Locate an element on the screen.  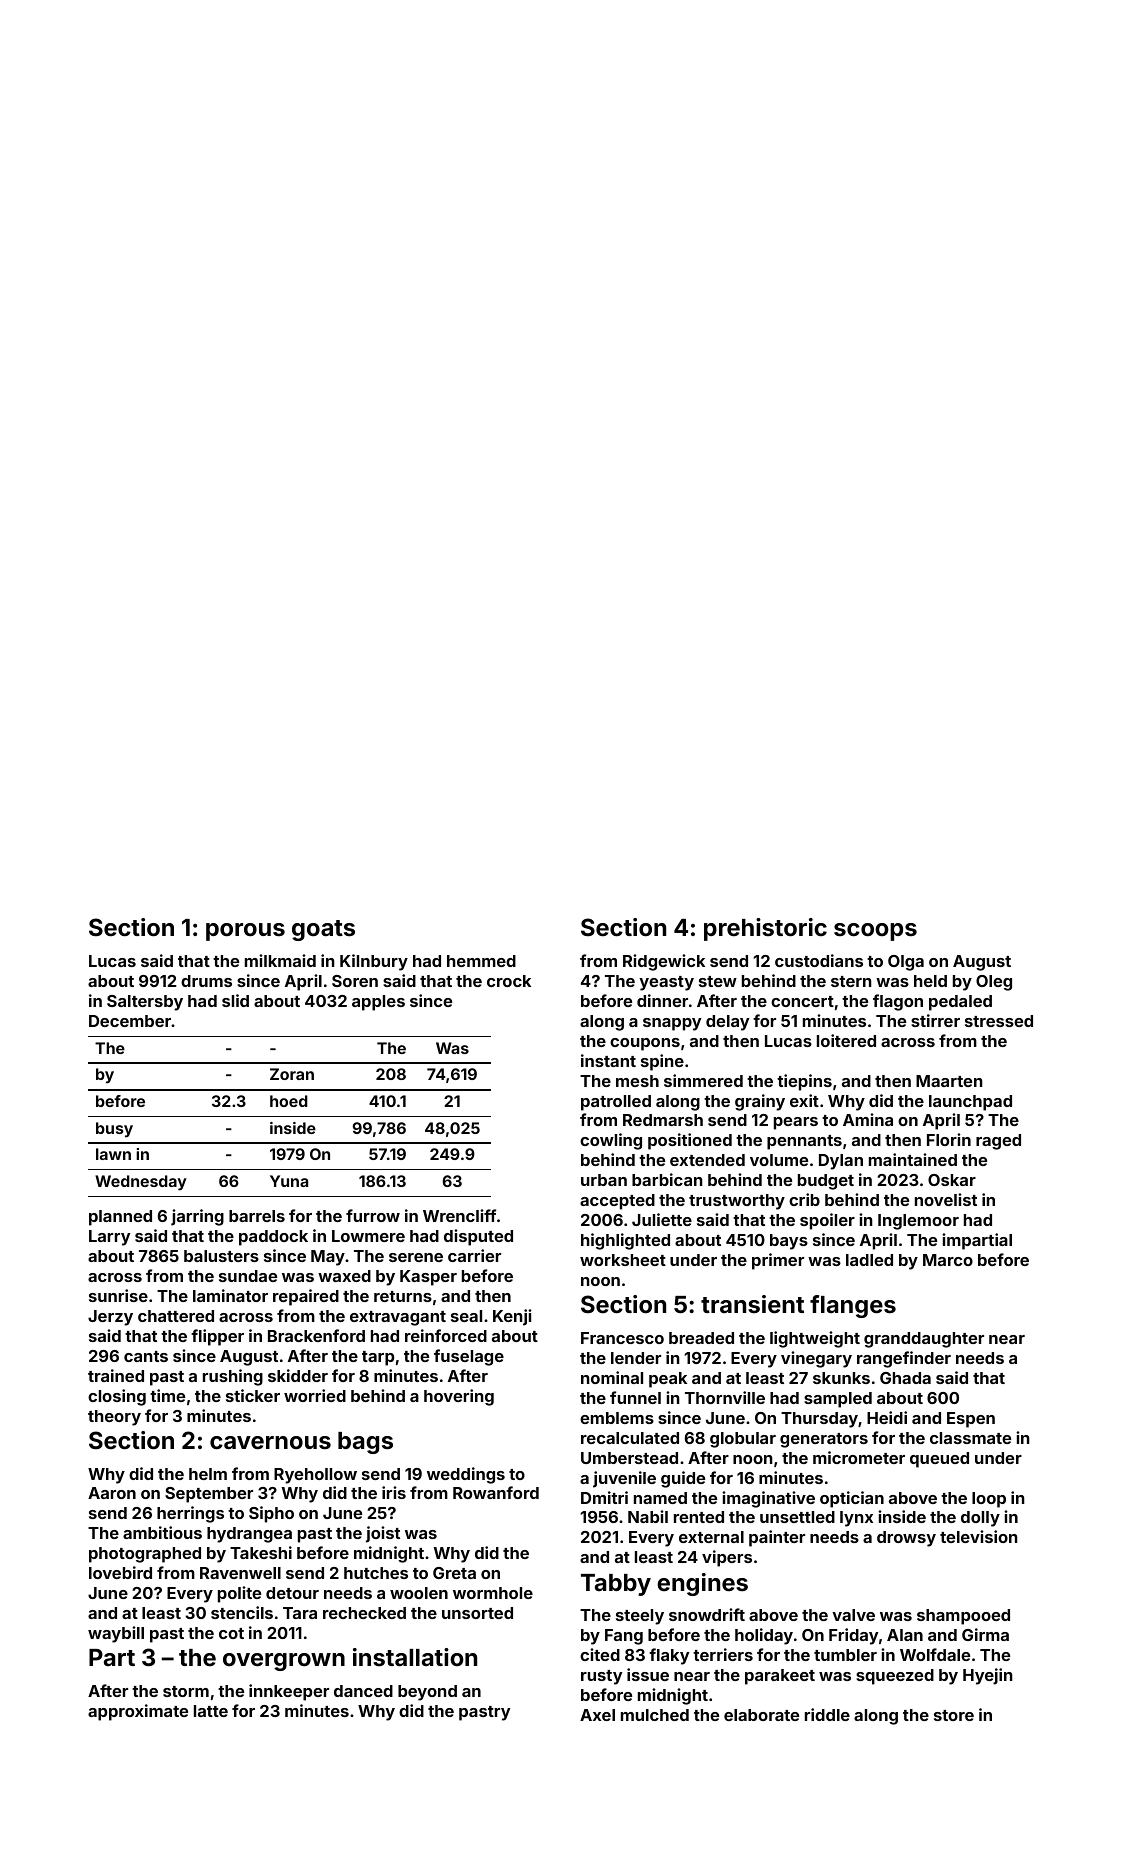
hoed is located at coordinates (289, 1101).
